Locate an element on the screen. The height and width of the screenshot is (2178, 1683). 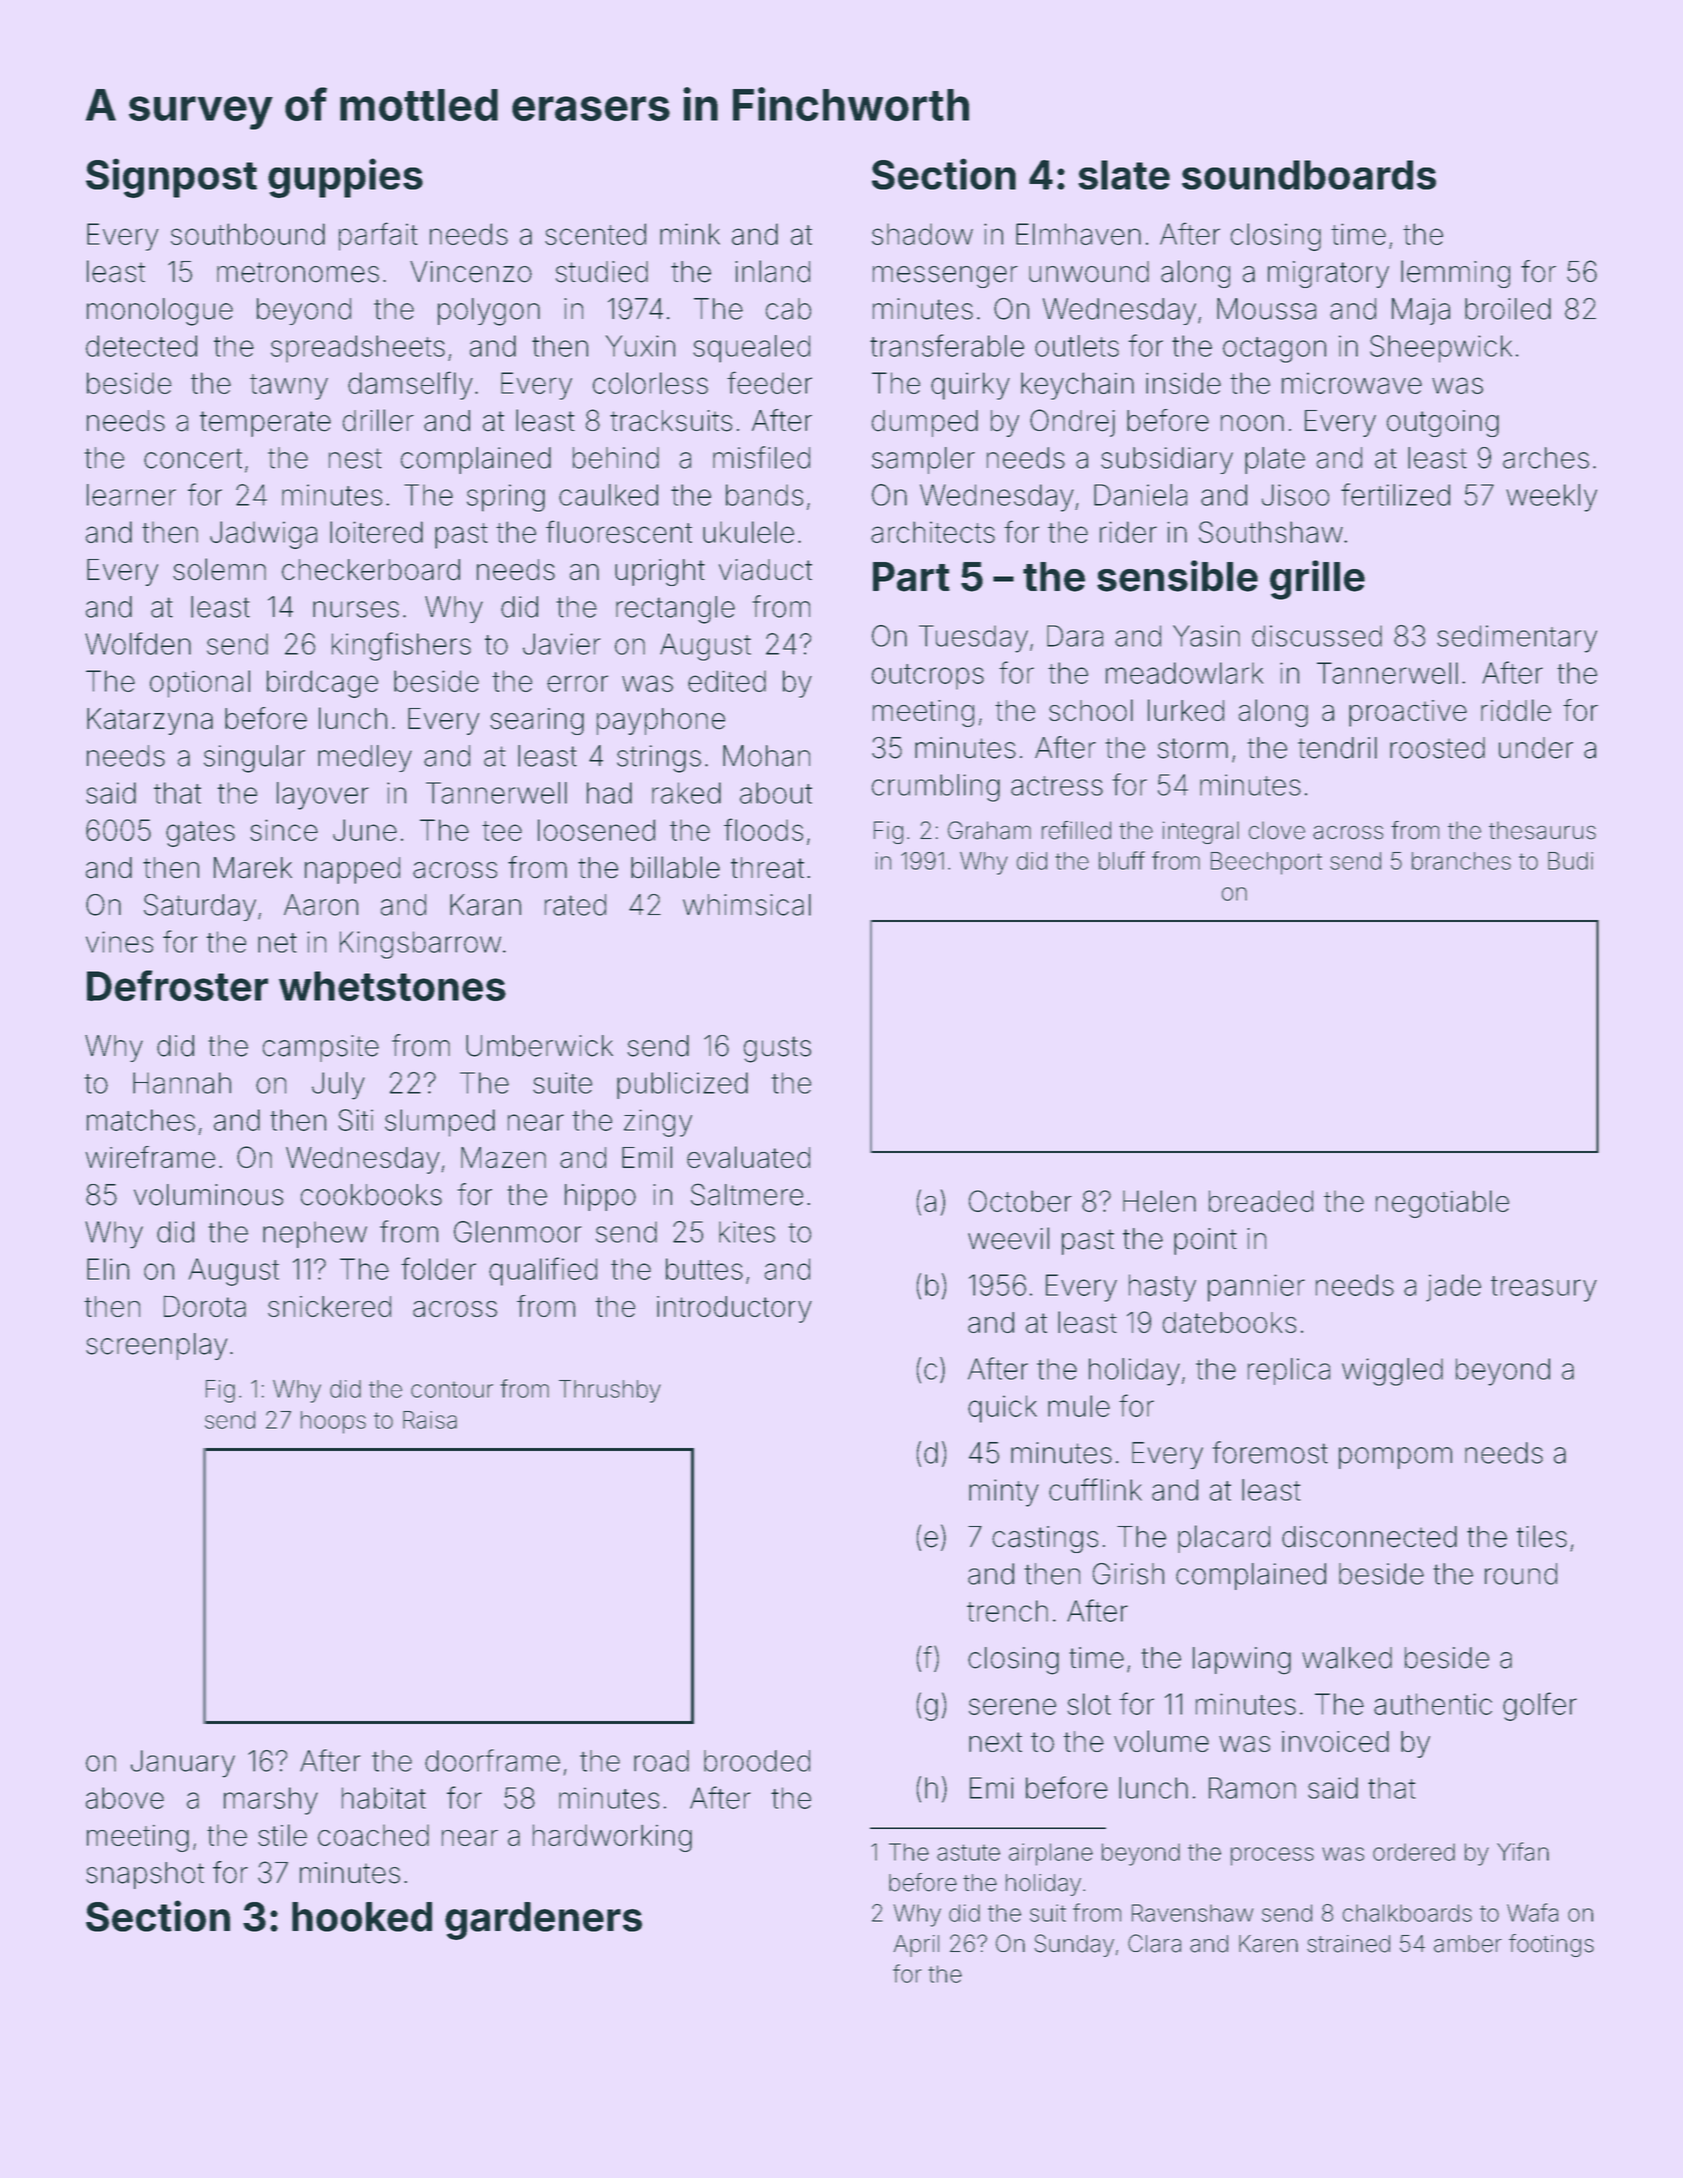
quick is located at coordinates (1002, 1409).
